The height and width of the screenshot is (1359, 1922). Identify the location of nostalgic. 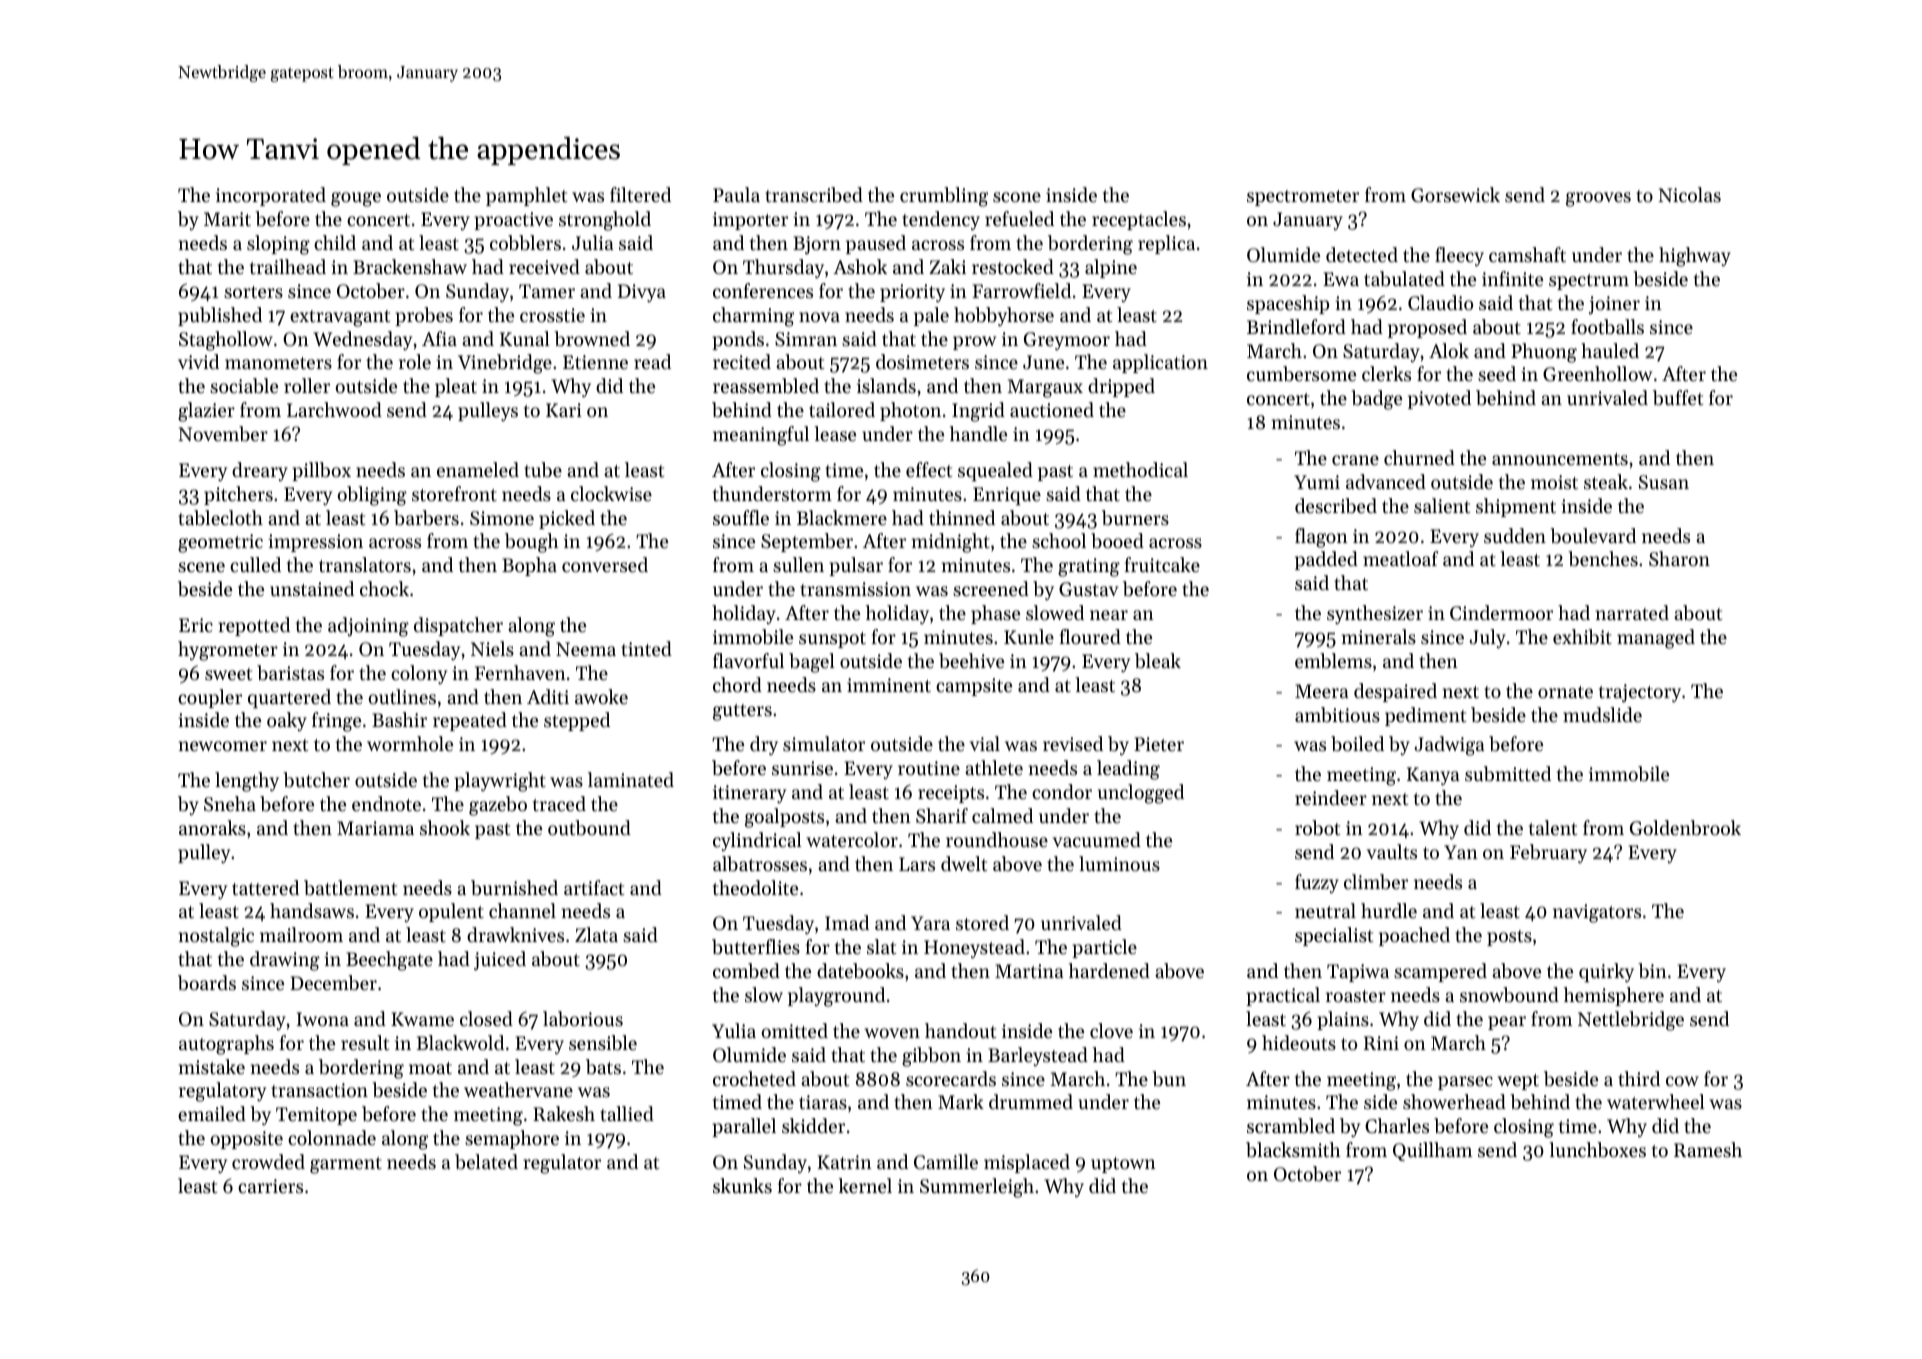
(216, 937).
